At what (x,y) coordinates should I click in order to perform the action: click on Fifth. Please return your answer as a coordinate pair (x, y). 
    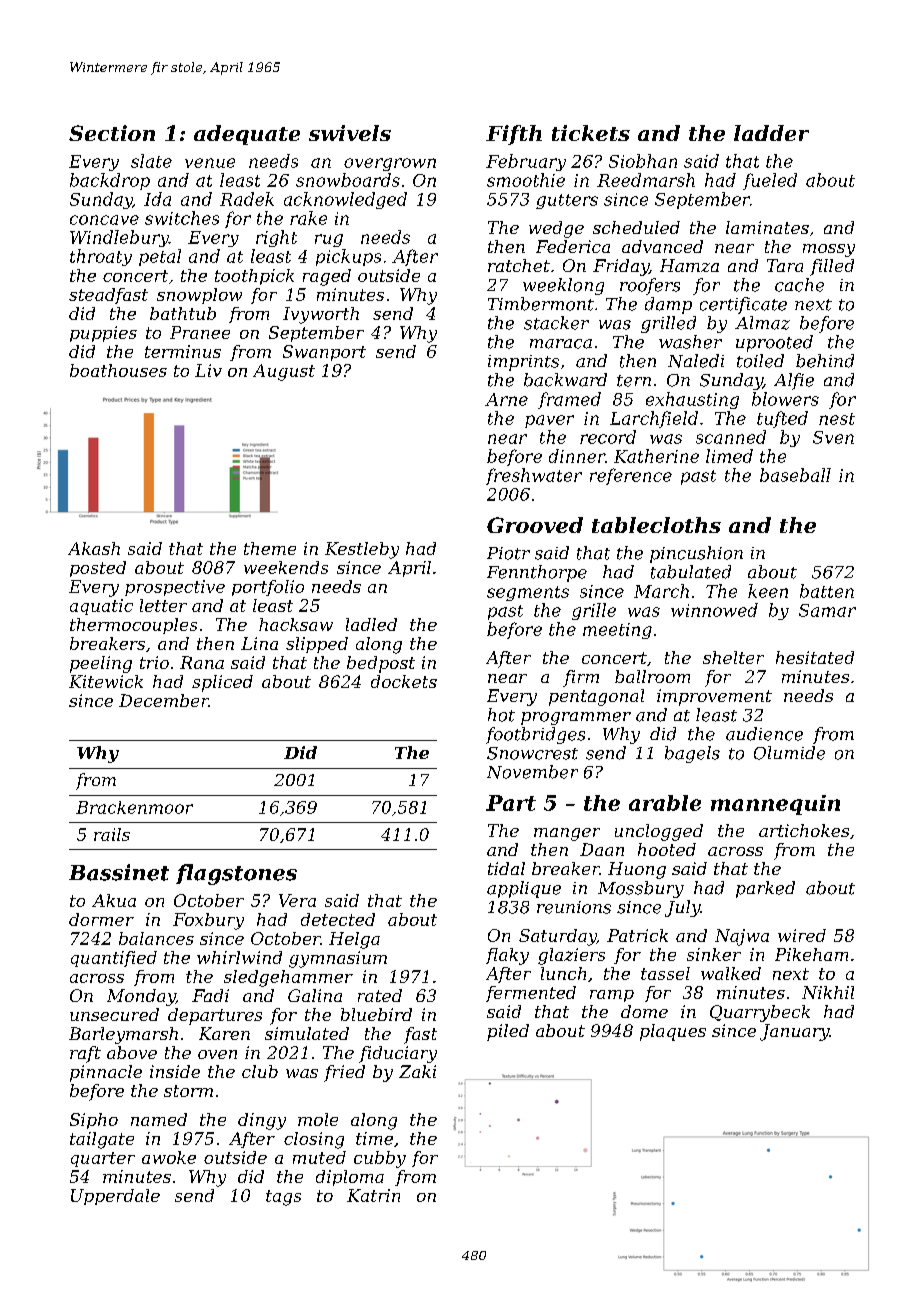
    Looking at the image, I should click on (514, 135).
